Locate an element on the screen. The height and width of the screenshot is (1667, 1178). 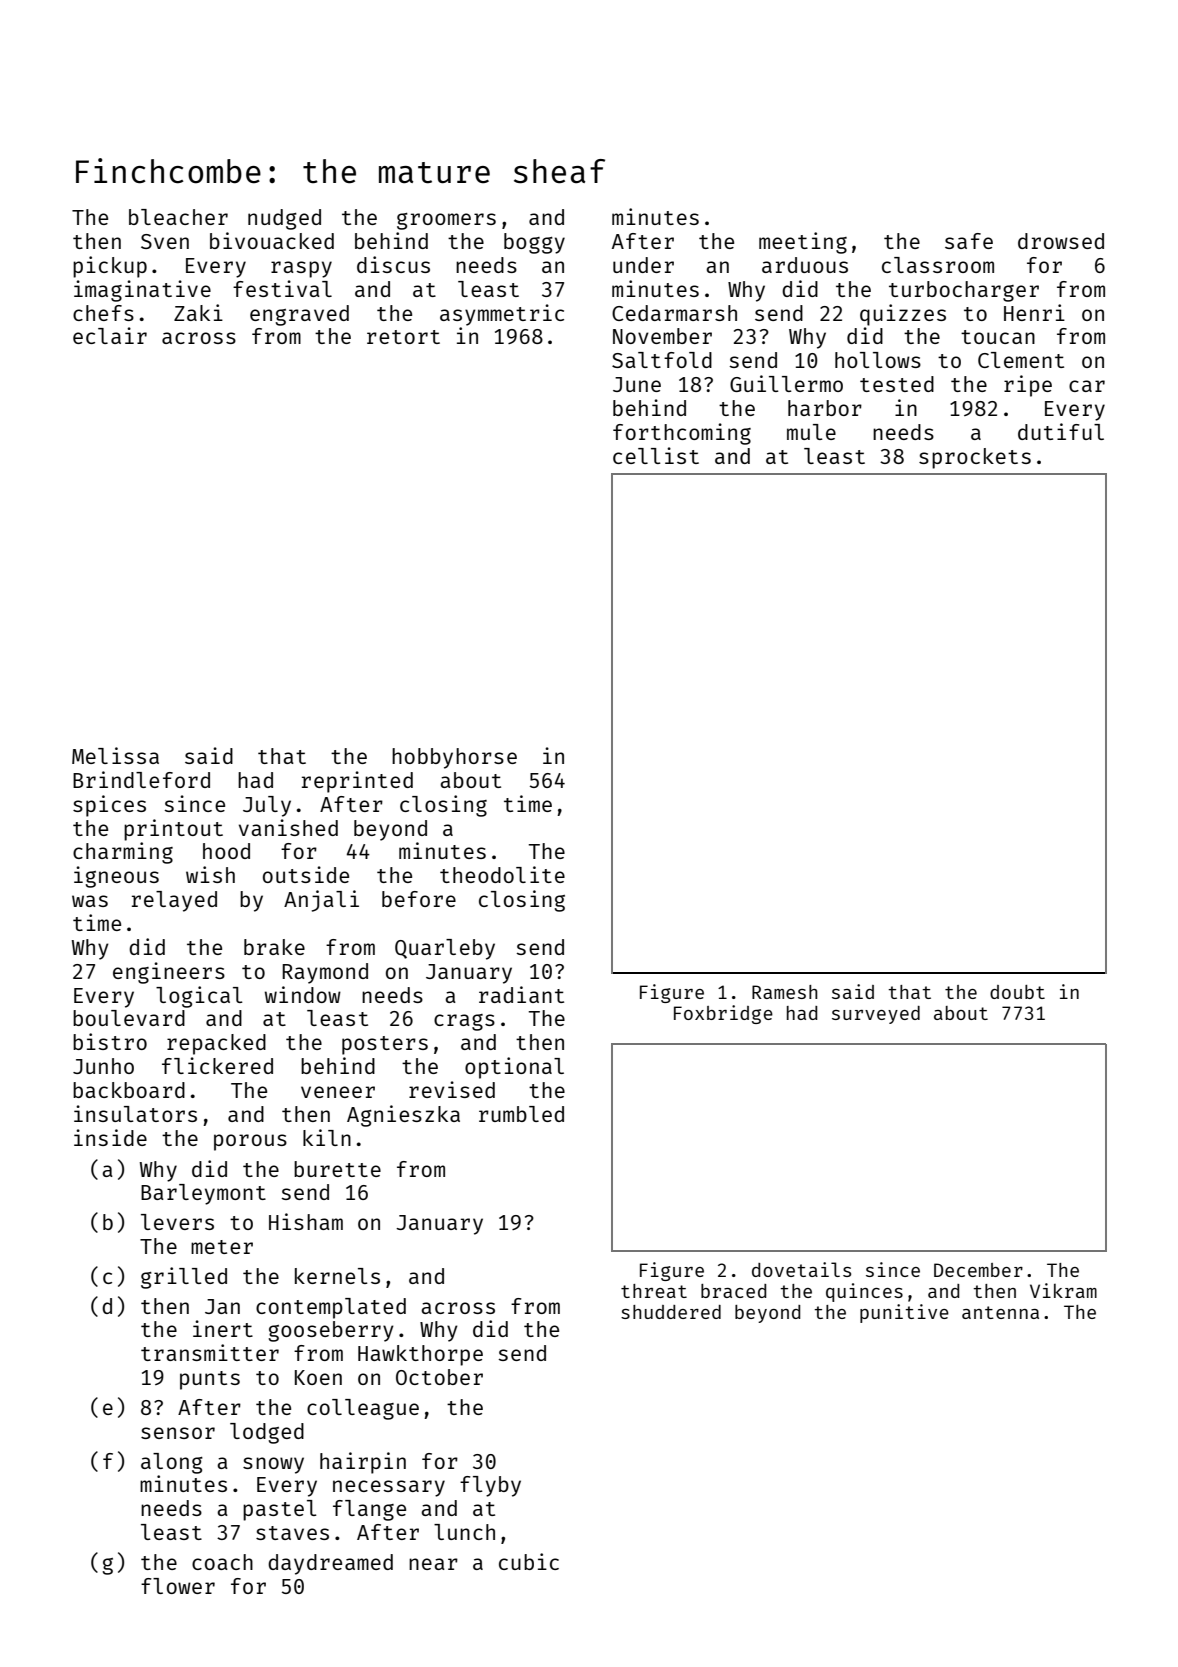
boggy is located at coordinates (534, 243).
